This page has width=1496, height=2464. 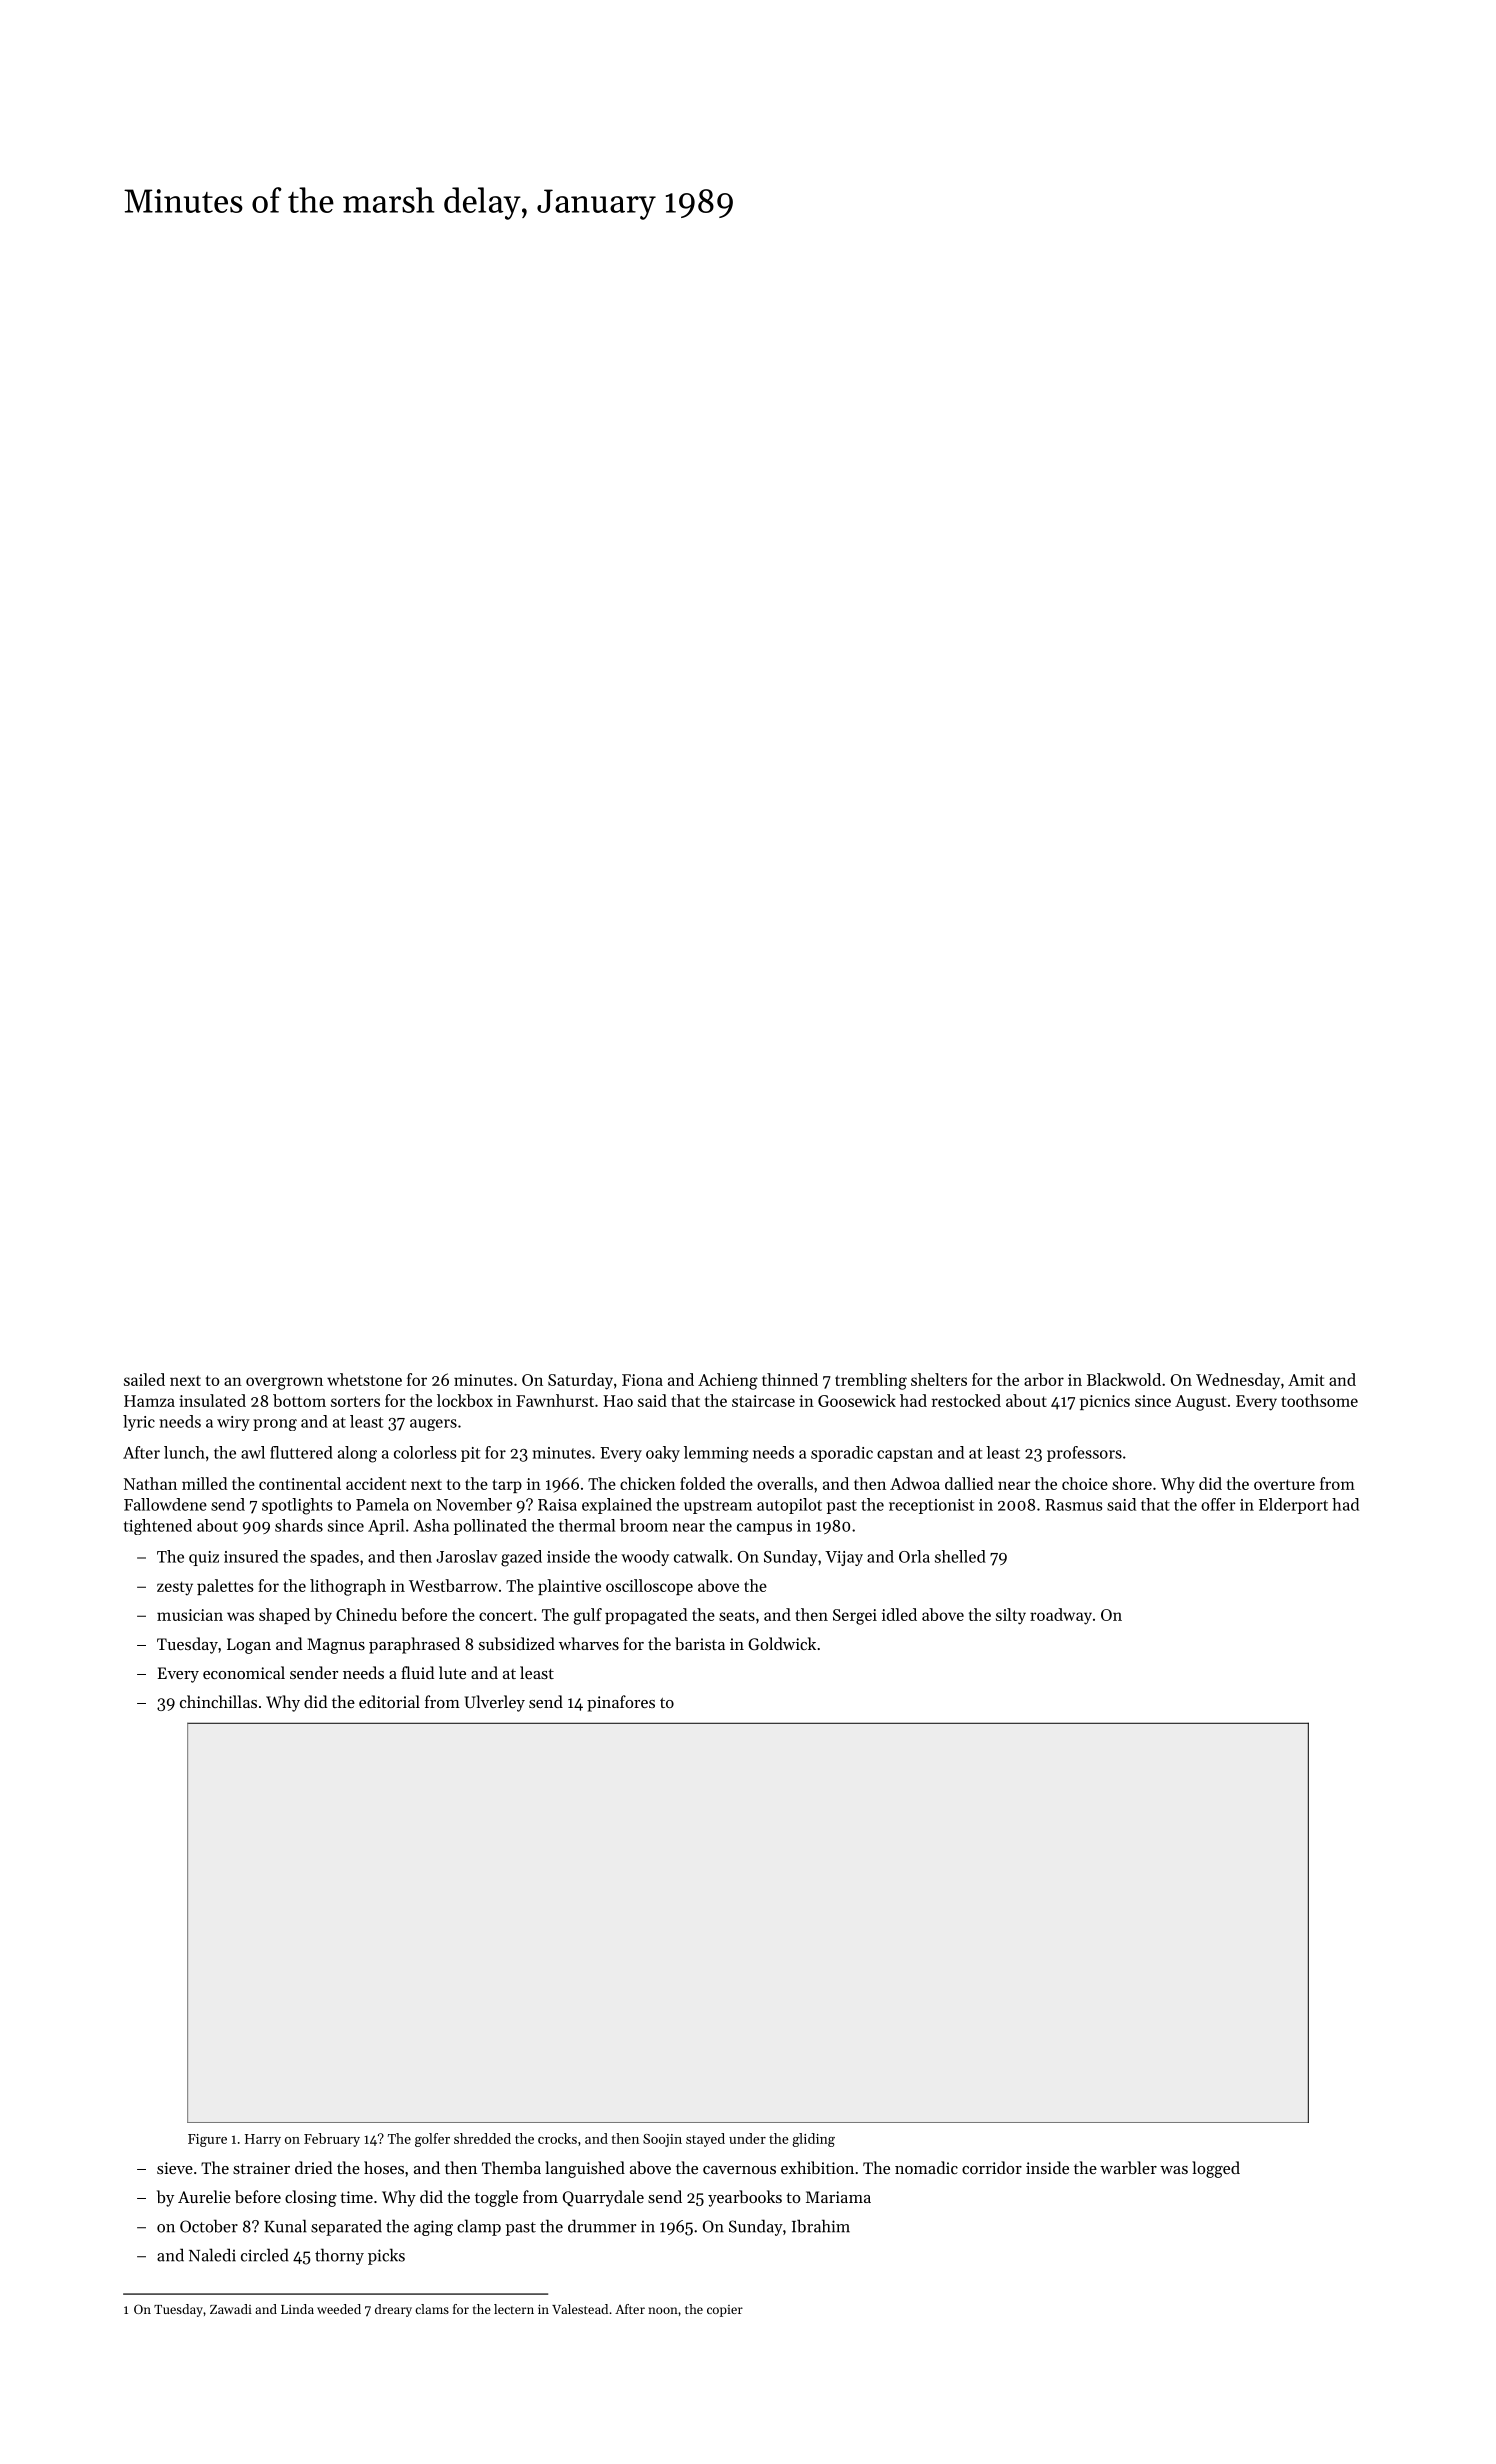 I want to click on roadway, so click(x=1061, y=1616).
